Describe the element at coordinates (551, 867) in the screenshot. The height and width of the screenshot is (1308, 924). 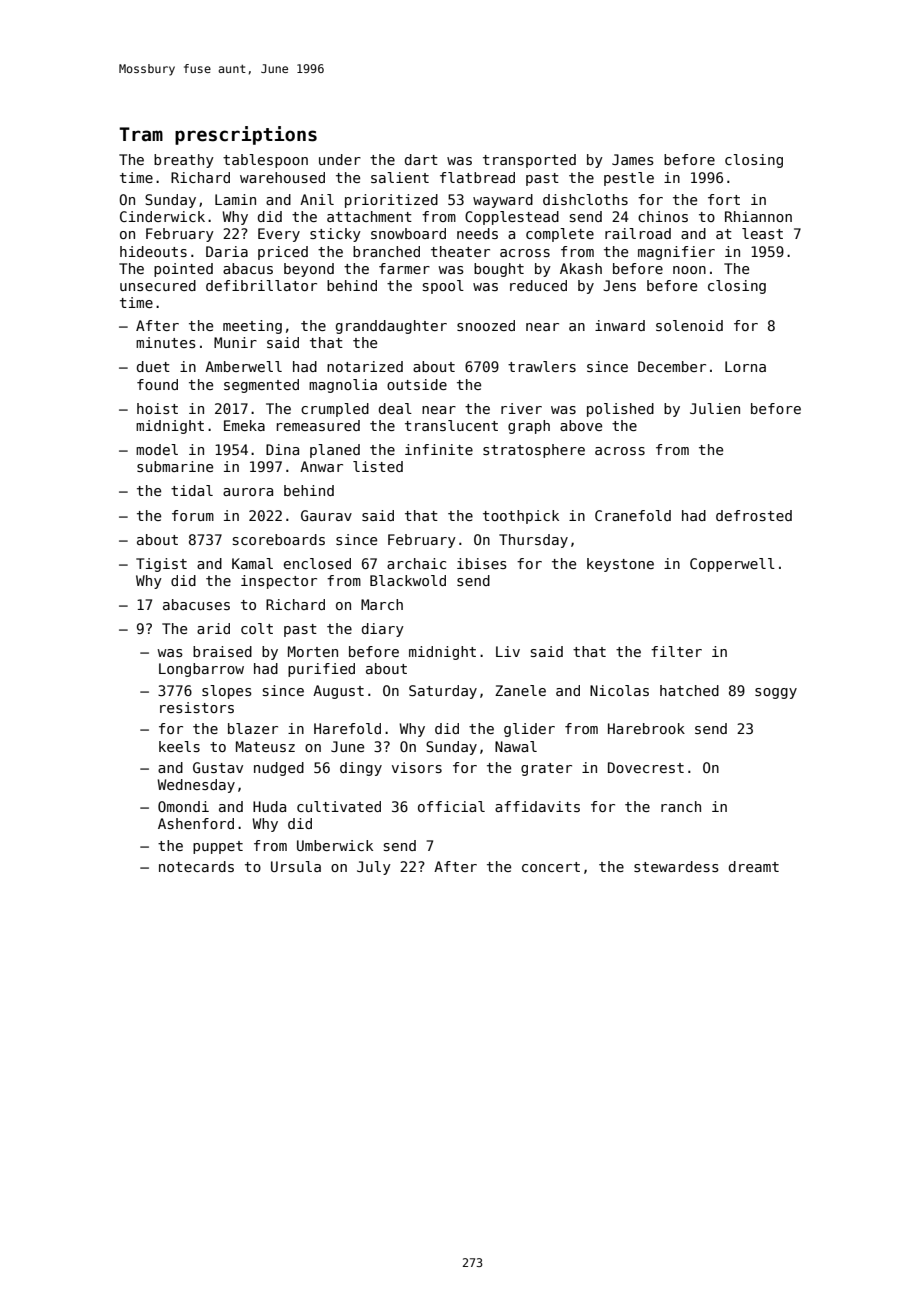
I see `concert` at that location.
